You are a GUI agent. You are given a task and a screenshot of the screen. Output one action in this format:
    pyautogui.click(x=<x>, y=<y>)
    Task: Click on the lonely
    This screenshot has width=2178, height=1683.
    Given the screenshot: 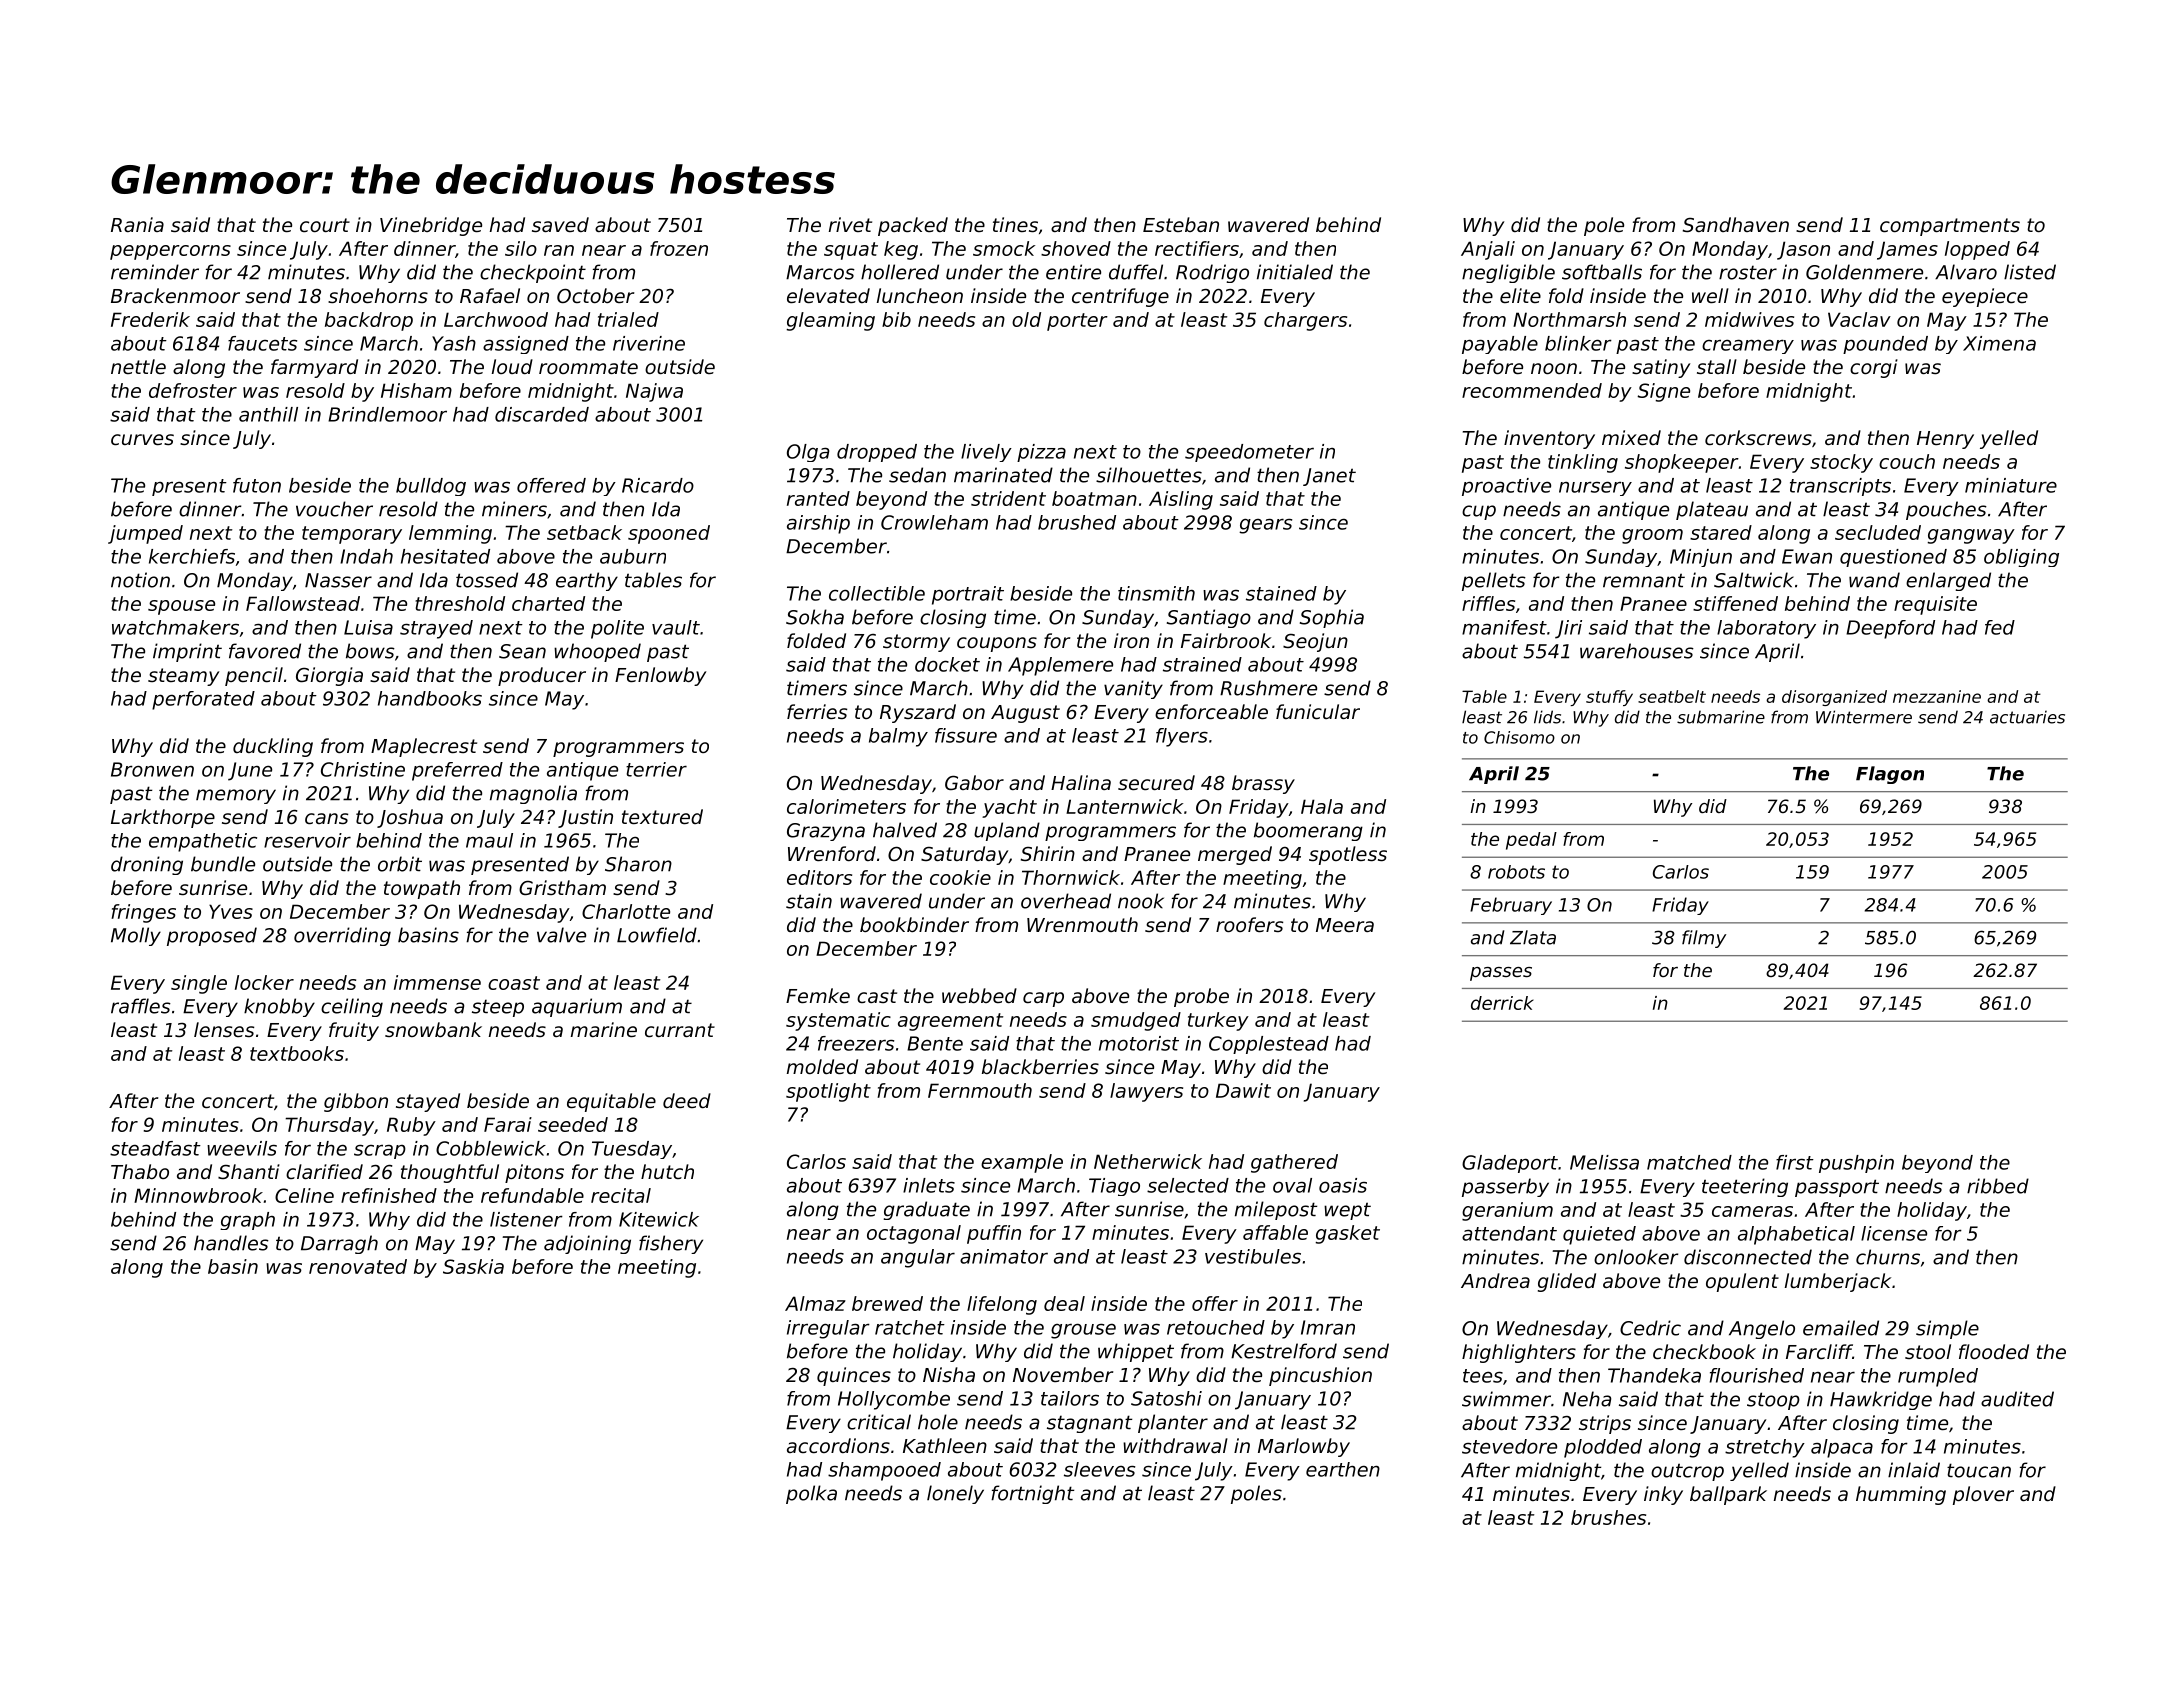 What is the action you would take?
    pyautogui.click(x=955, y=1494)
